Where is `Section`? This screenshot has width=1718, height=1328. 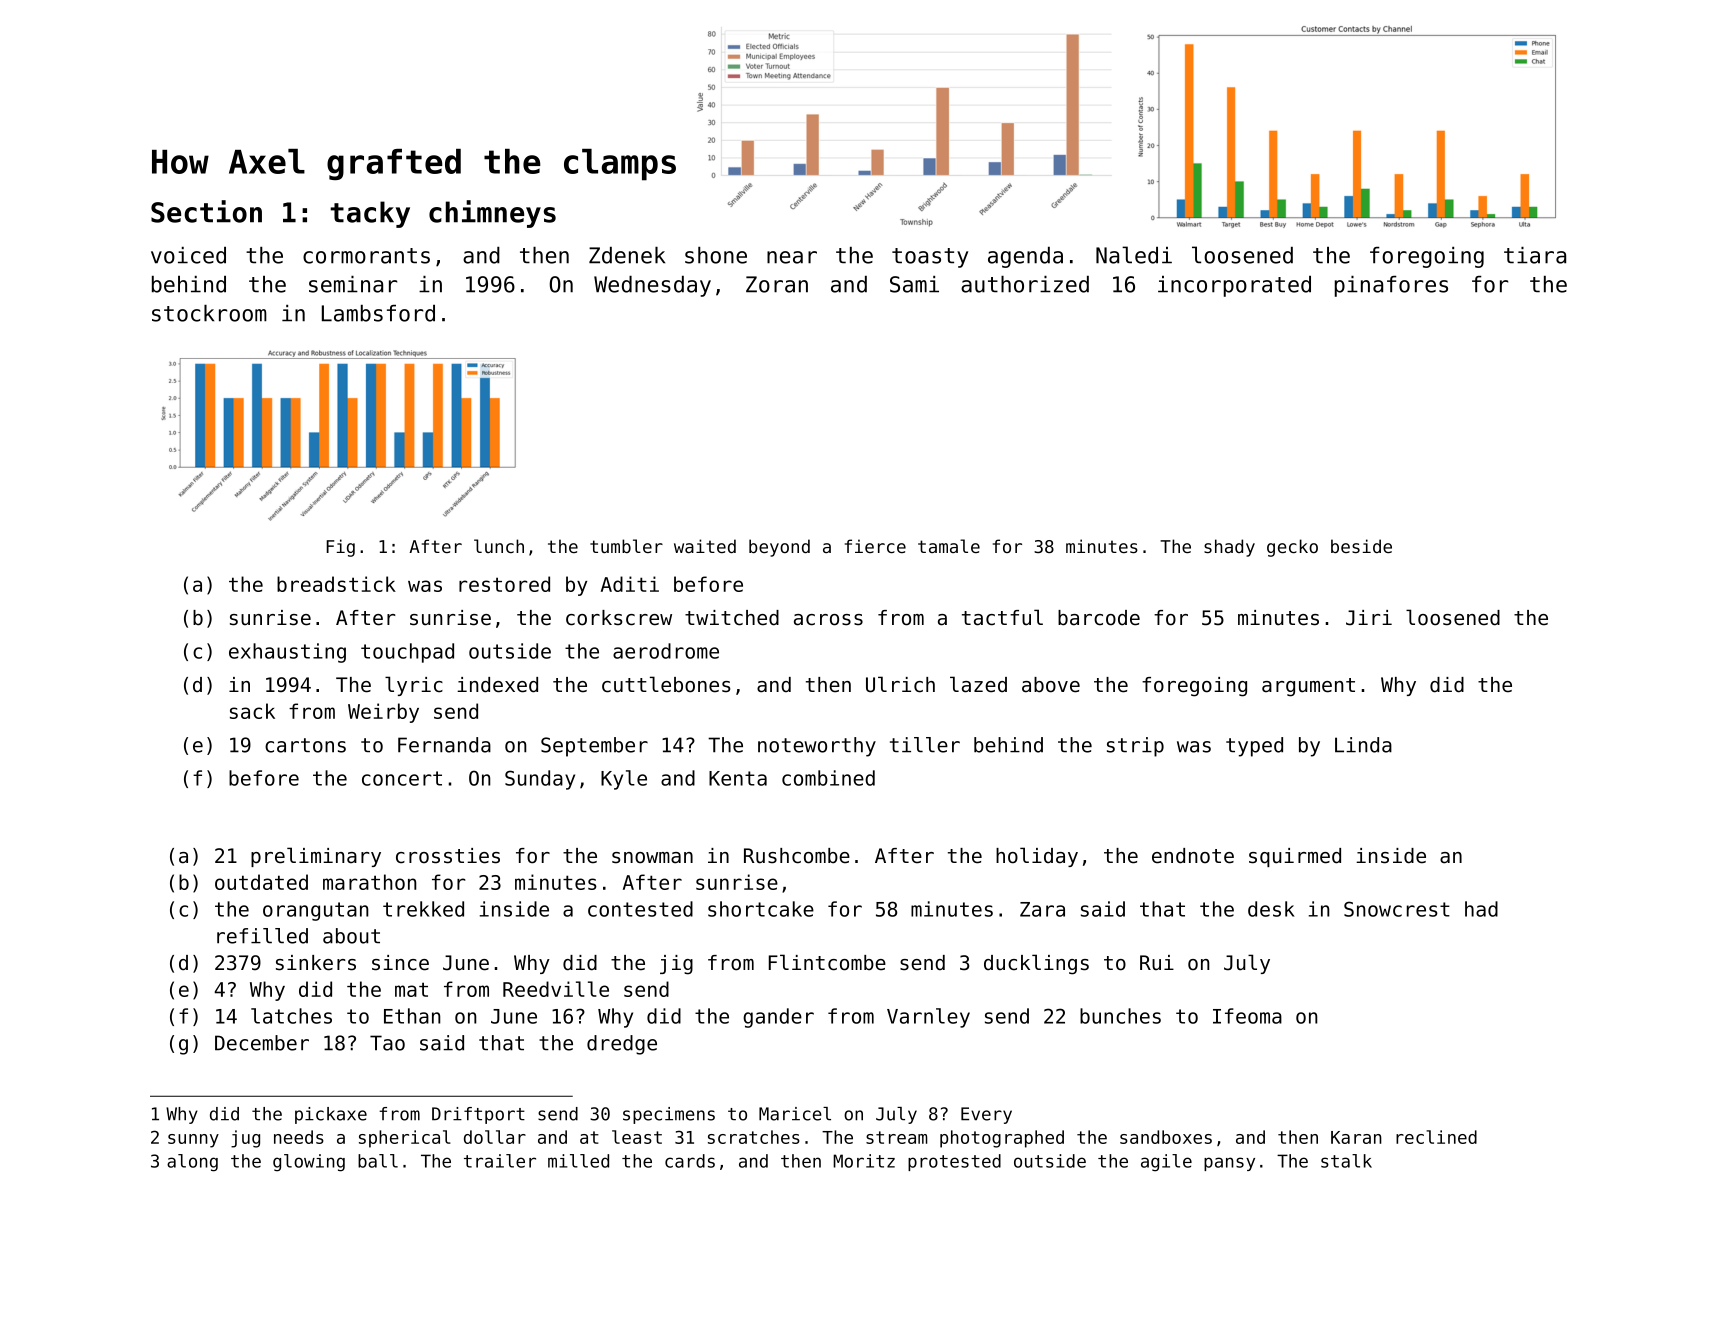
Section is located at coordinates (206, 211).
